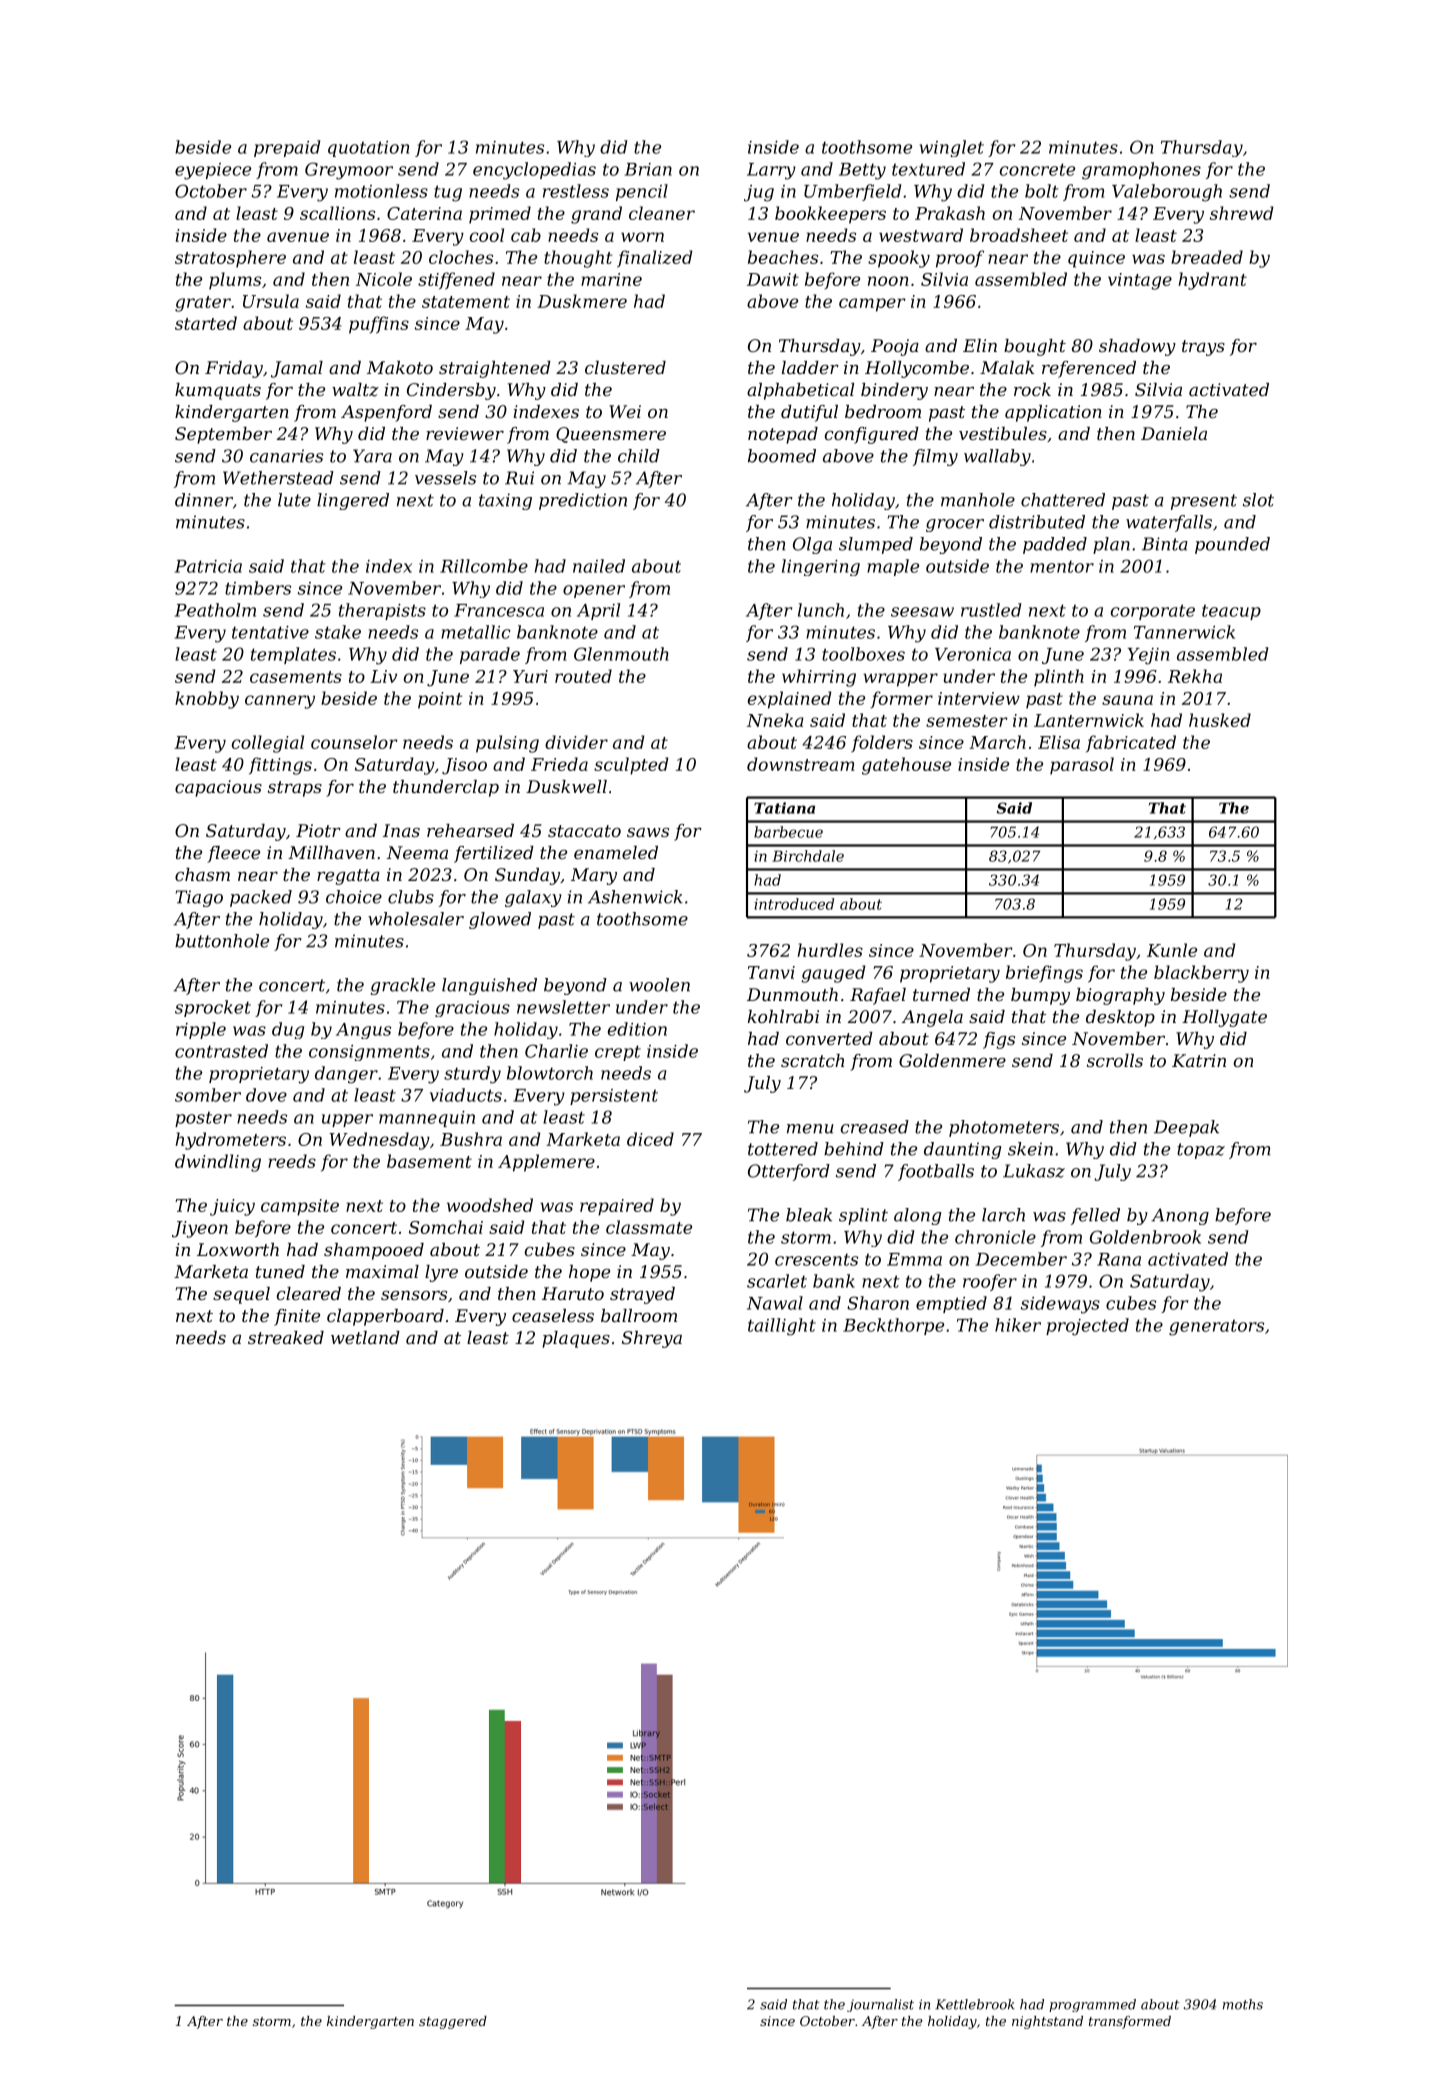 The width and height of the screenshot is (1450, 2100). I want to click on jug, so click(759, 193).
